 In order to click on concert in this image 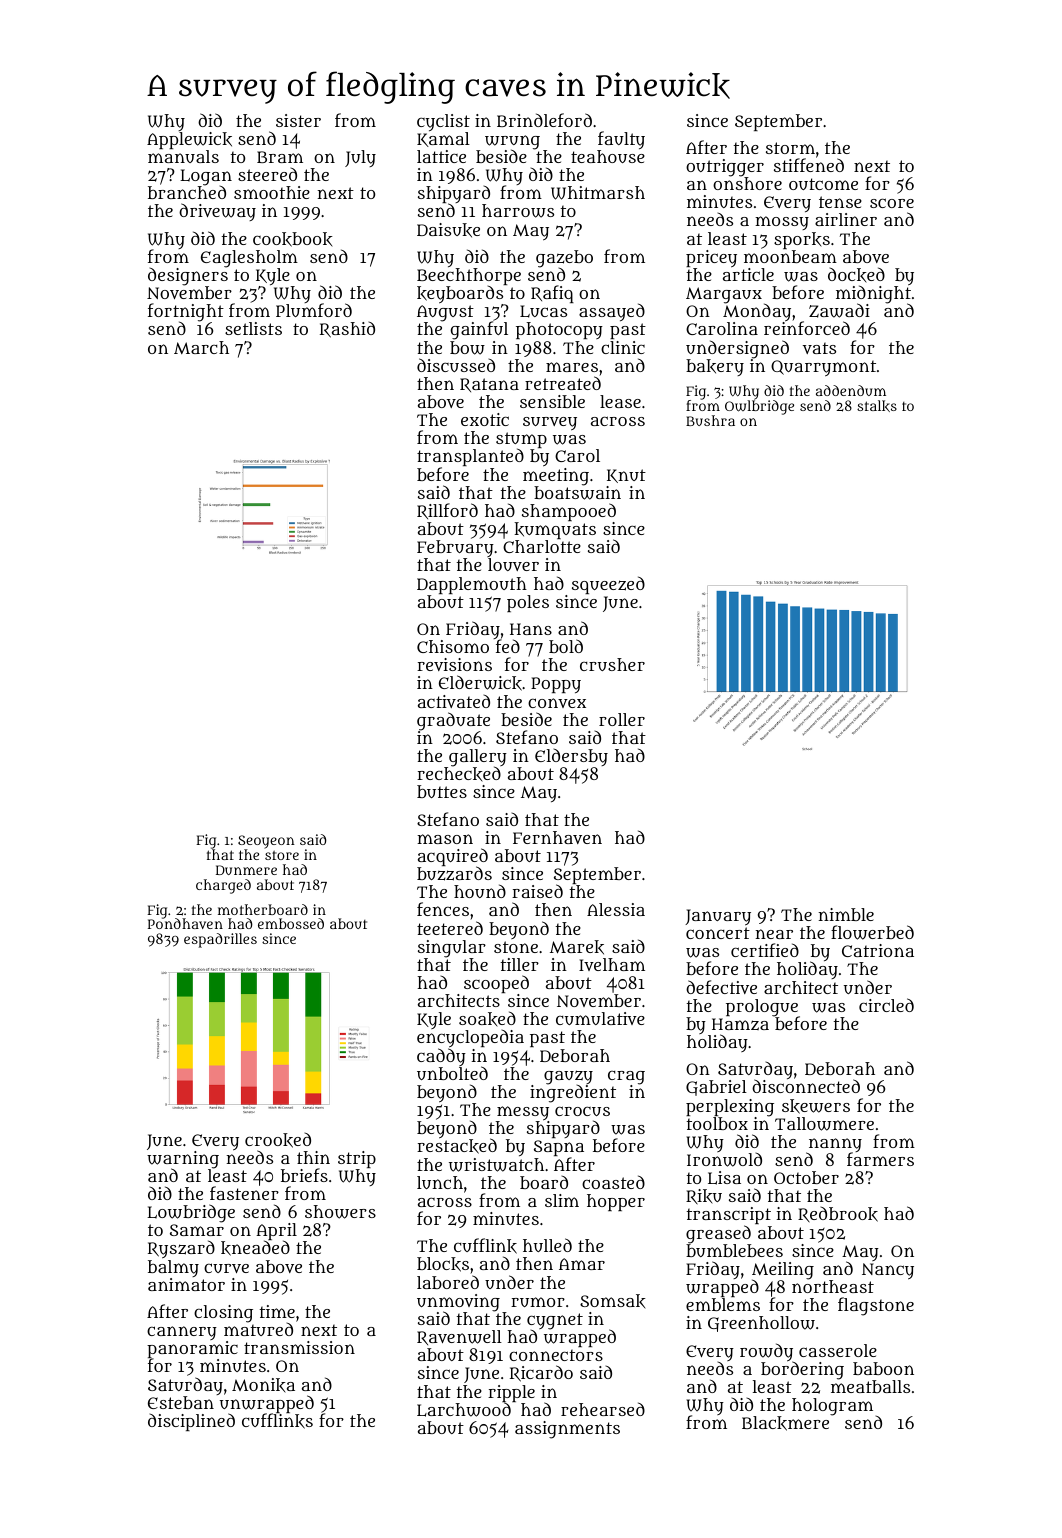, I will do `click(718, 933)`.
